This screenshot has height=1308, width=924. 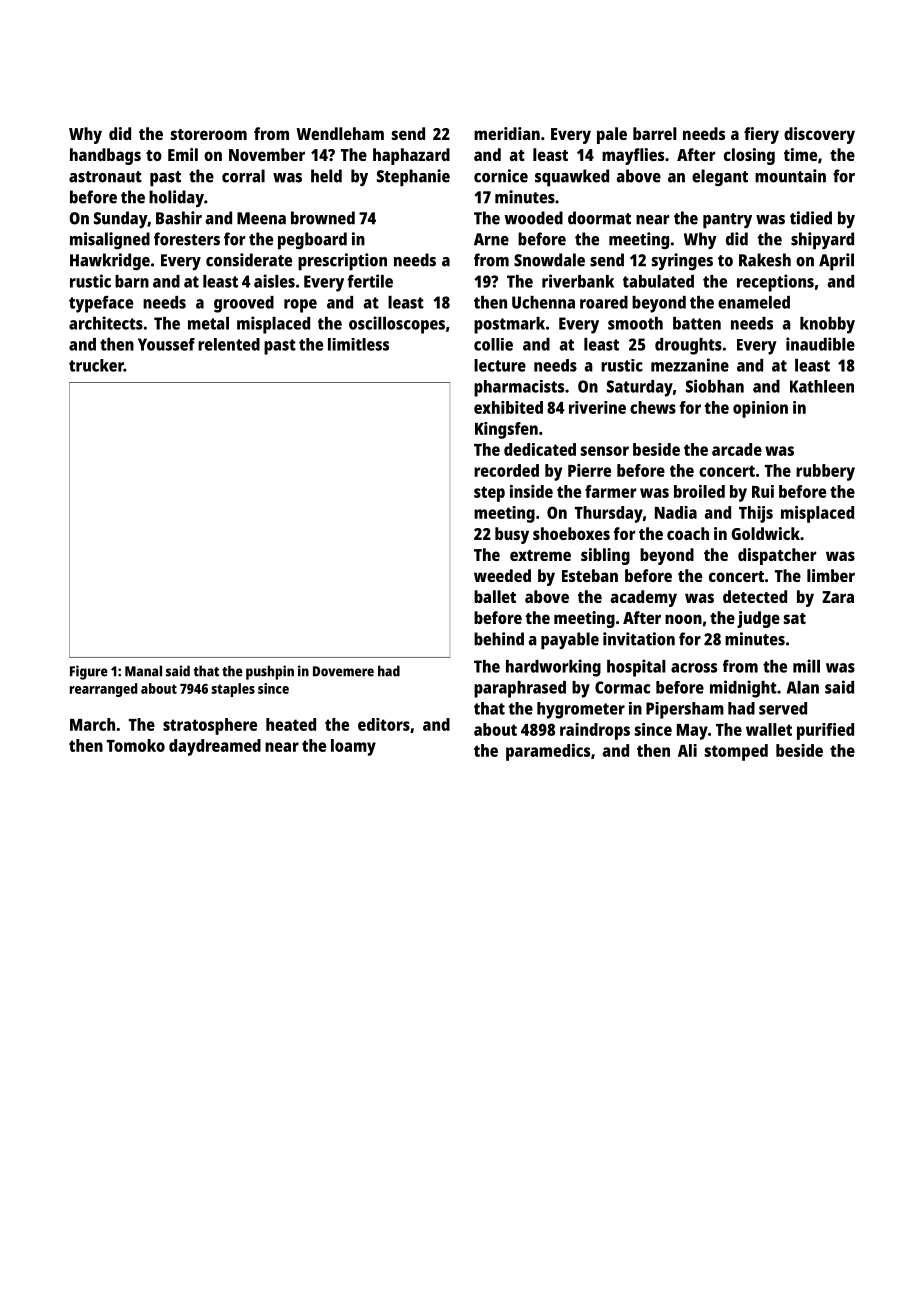 I want to click on Figure, so click(x=89, y=672).
